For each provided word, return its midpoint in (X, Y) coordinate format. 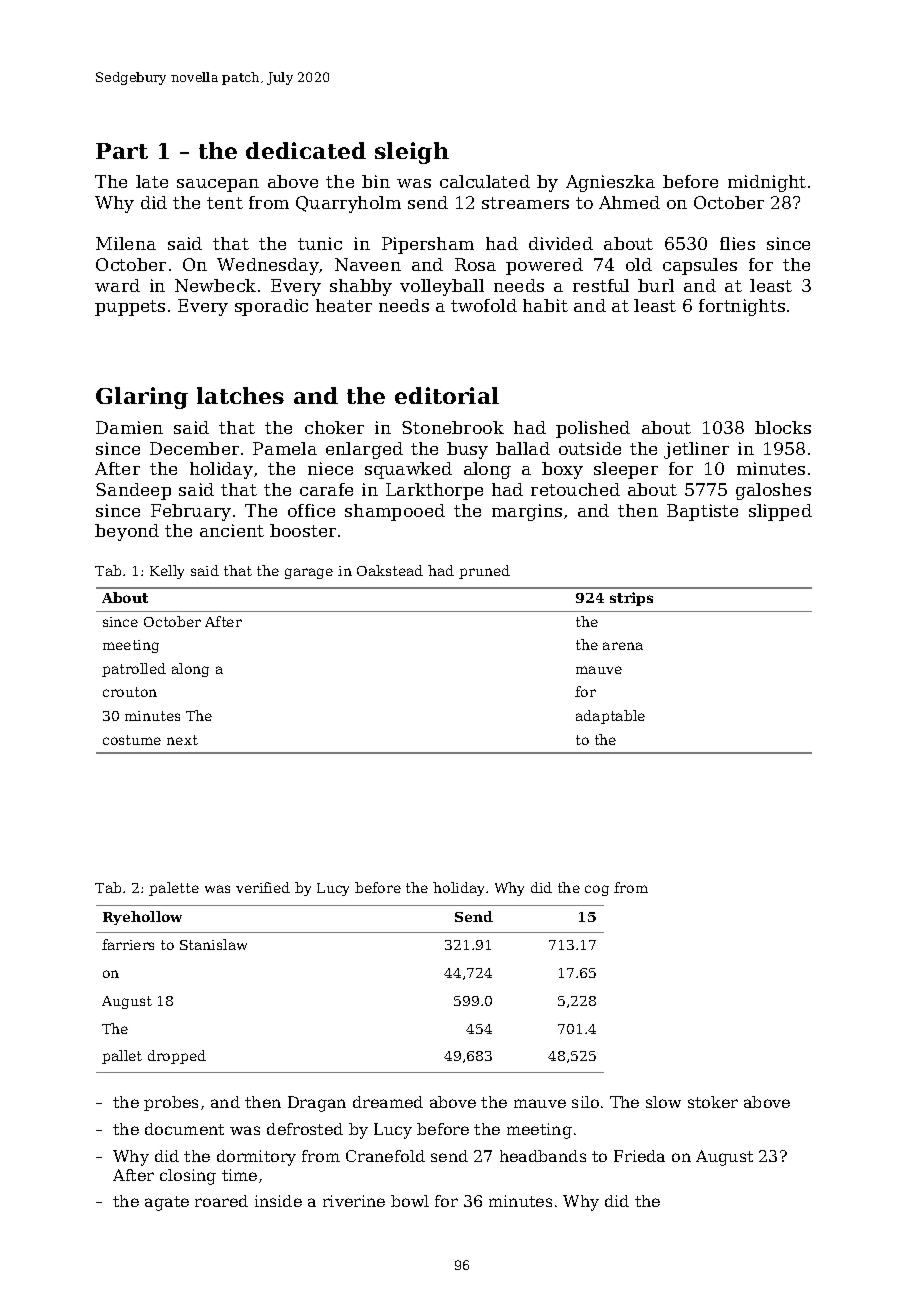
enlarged (364, 450)
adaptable (610, 717)
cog (597, 890)
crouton (130, 692)
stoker (713, 1102)
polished (593, 429)
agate (167, 1203)
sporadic (271, 307)
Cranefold (385, 1156)
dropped (177, 1057)
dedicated (306, 150)
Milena (126, 243)
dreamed (388, 1102)
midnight (767, 183)
